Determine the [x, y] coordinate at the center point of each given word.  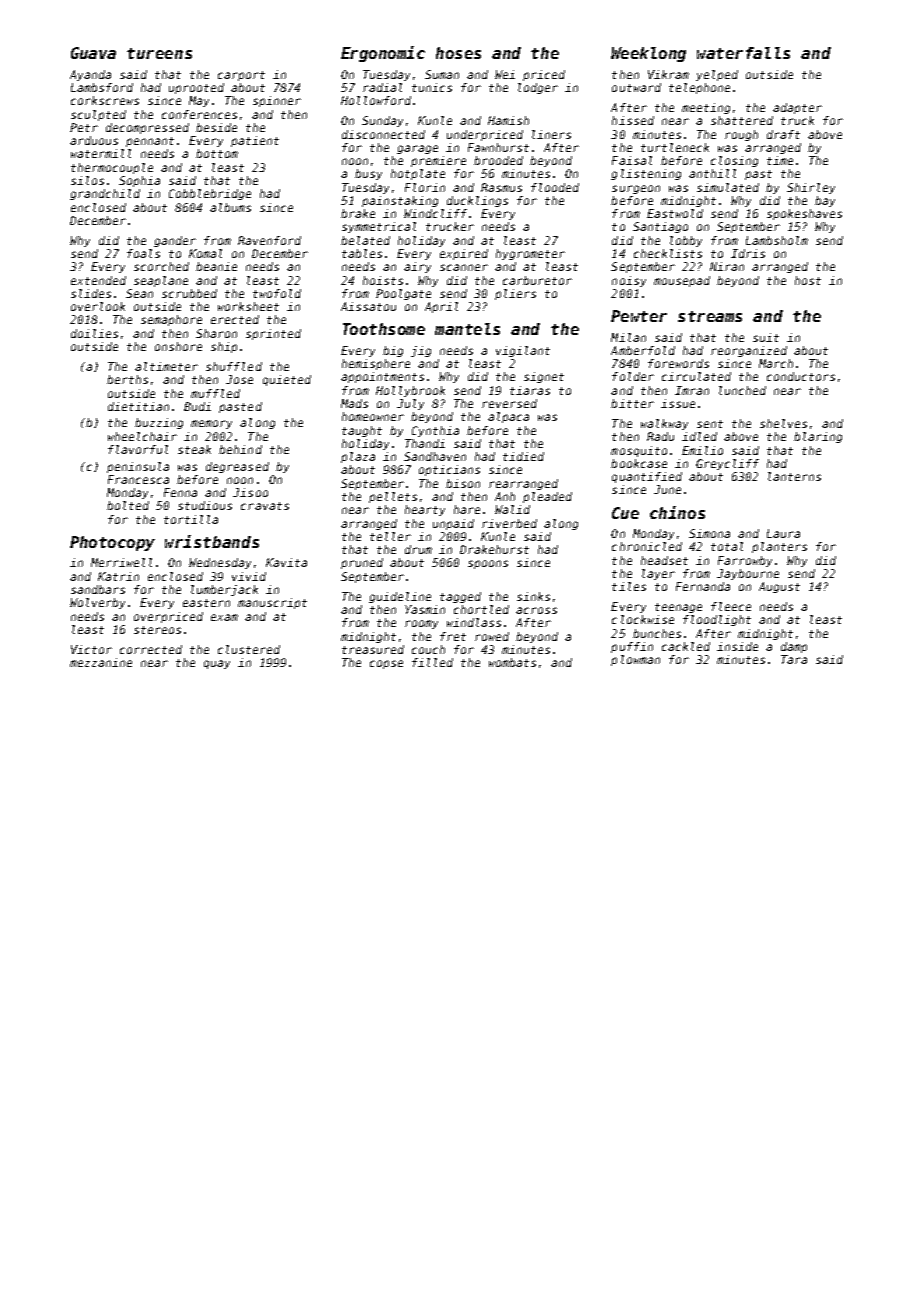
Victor [91, 649]
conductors [801, 376]
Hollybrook [410, 391]
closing [734, 161]
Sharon [216, 333]
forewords [678, 363]
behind [240, 449]
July [410, 404]
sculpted [98, 115]
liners [551, 134]
